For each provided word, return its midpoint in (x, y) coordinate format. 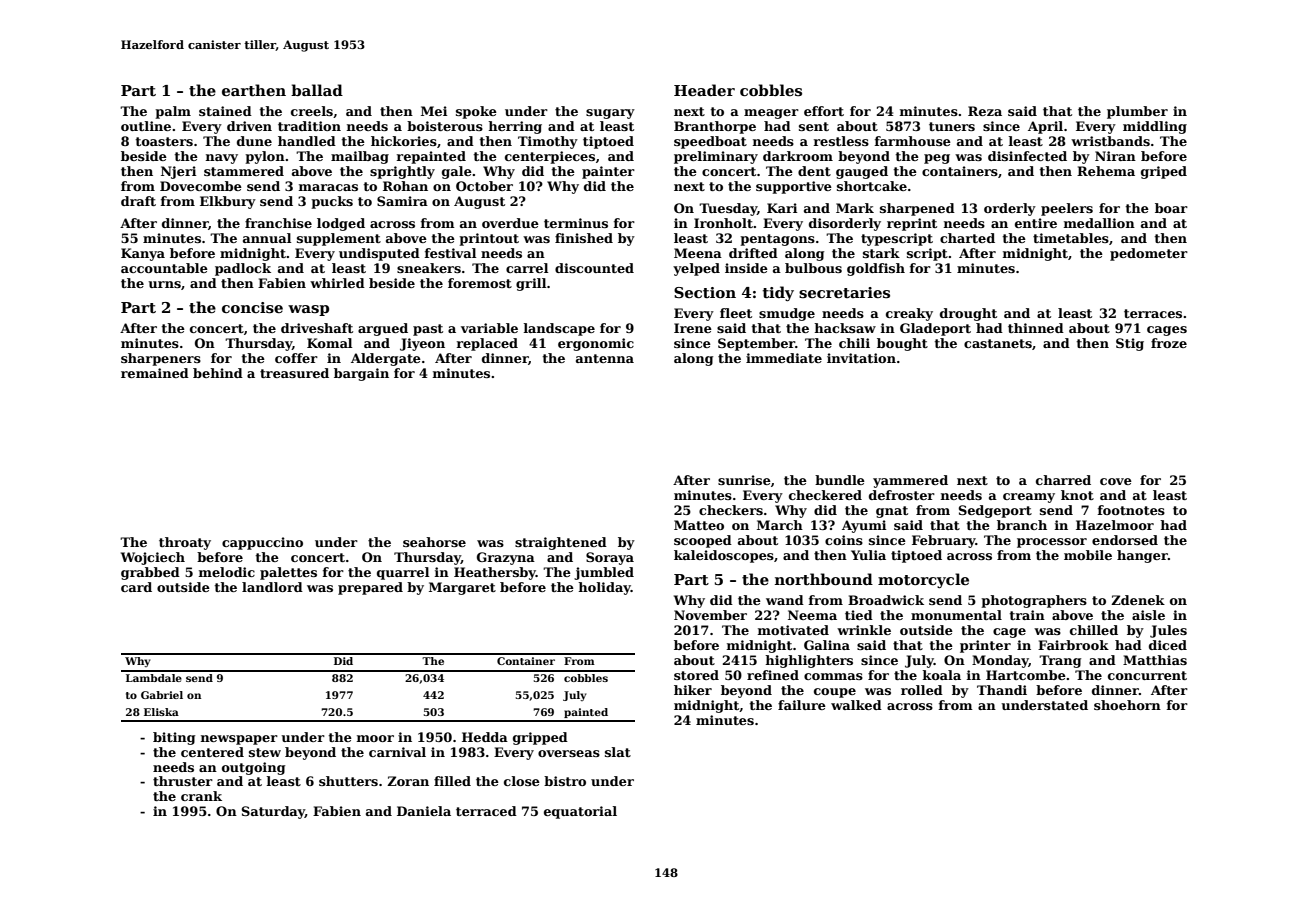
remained (155, 373)
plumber (1137, 112)
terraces (1153, 313)
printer (985, 646)
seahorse (434, 542)
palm (173, 112)
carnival (397, 752)
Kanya (143, 254)
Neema (812, 615)
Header (704, 90)
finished (584, 238)
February (944, 541)
